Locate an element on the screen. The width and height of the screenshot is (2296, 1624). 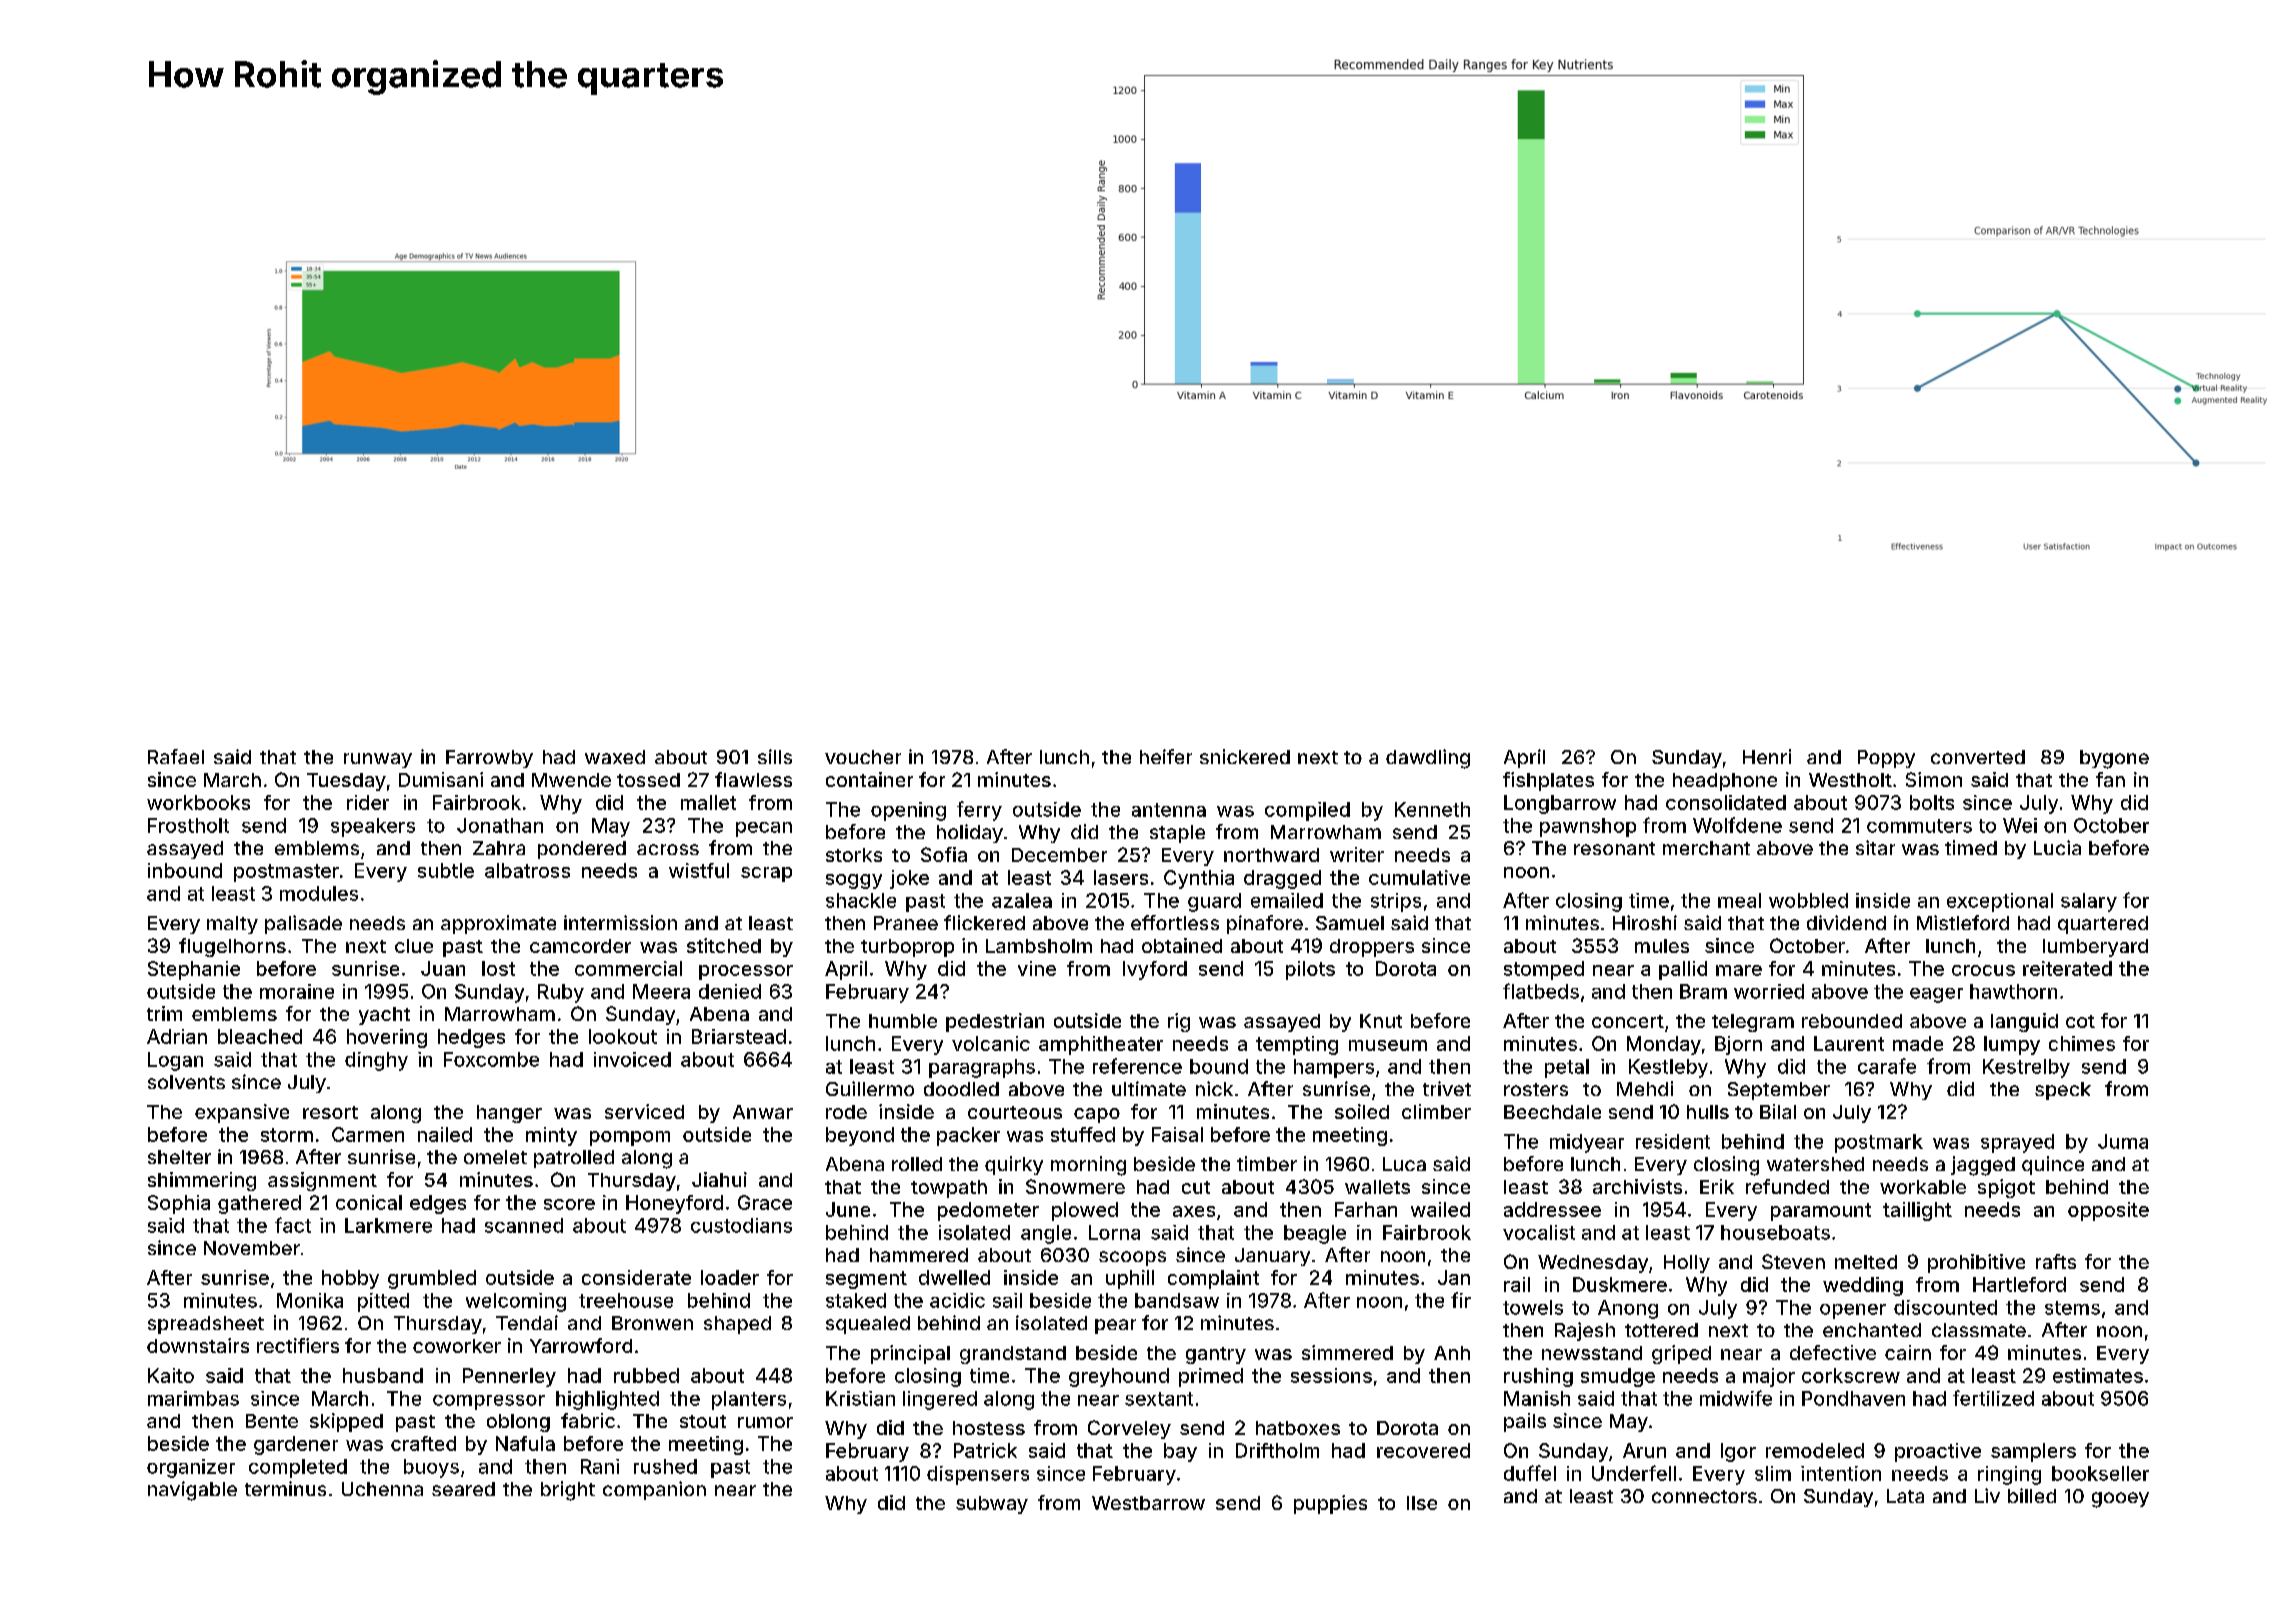
fan is located at coordinates (2110, 779).
